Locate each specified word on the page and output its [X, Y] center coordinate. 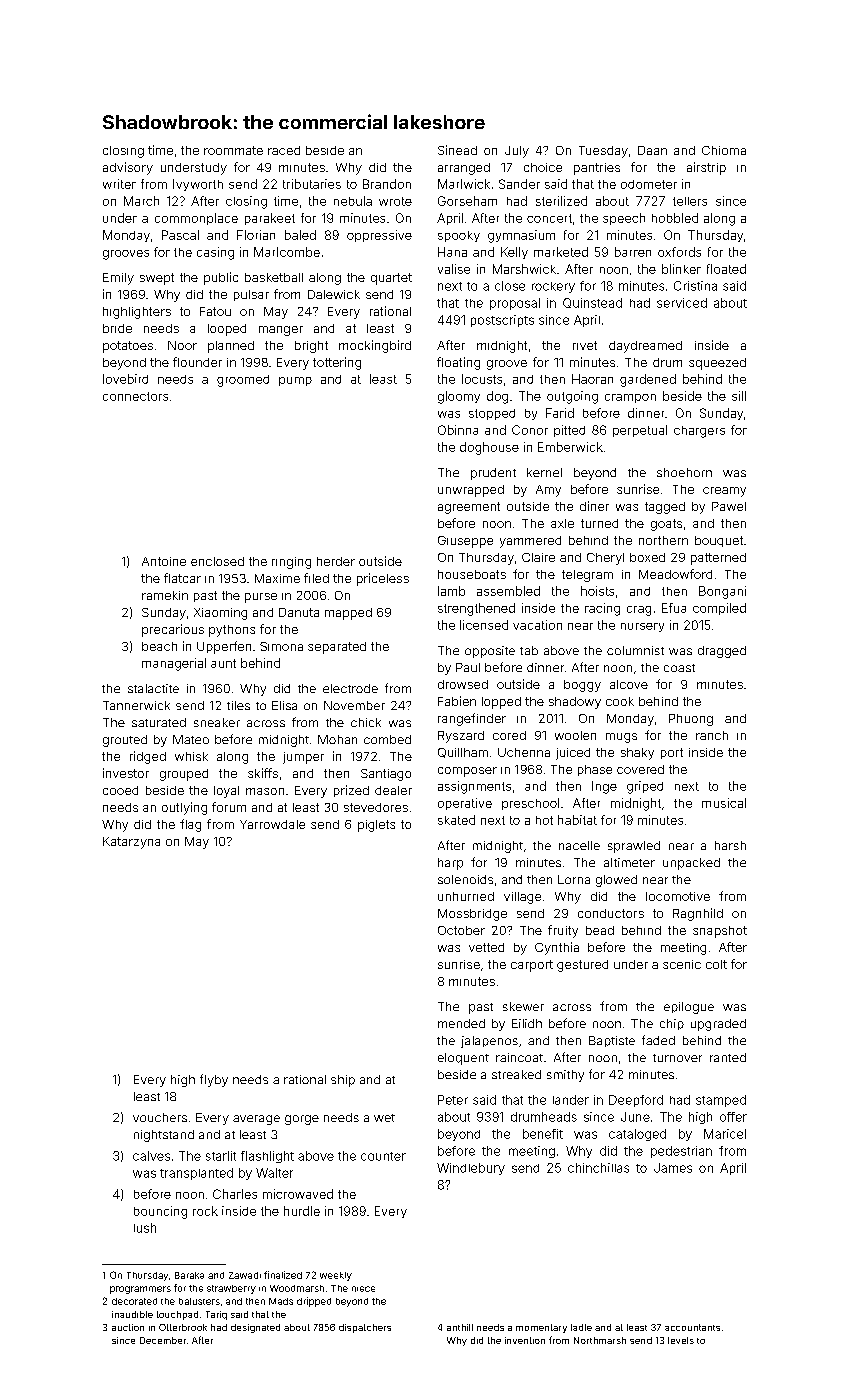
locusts [482, 379]
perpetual [640, 431]
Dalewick [334, 294]
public [221, 278]
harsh [730, 845]
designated [255, 1328]
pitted [569, 431]
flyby [214, 1080]
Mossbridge [472, 915]
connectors [135, 396]
